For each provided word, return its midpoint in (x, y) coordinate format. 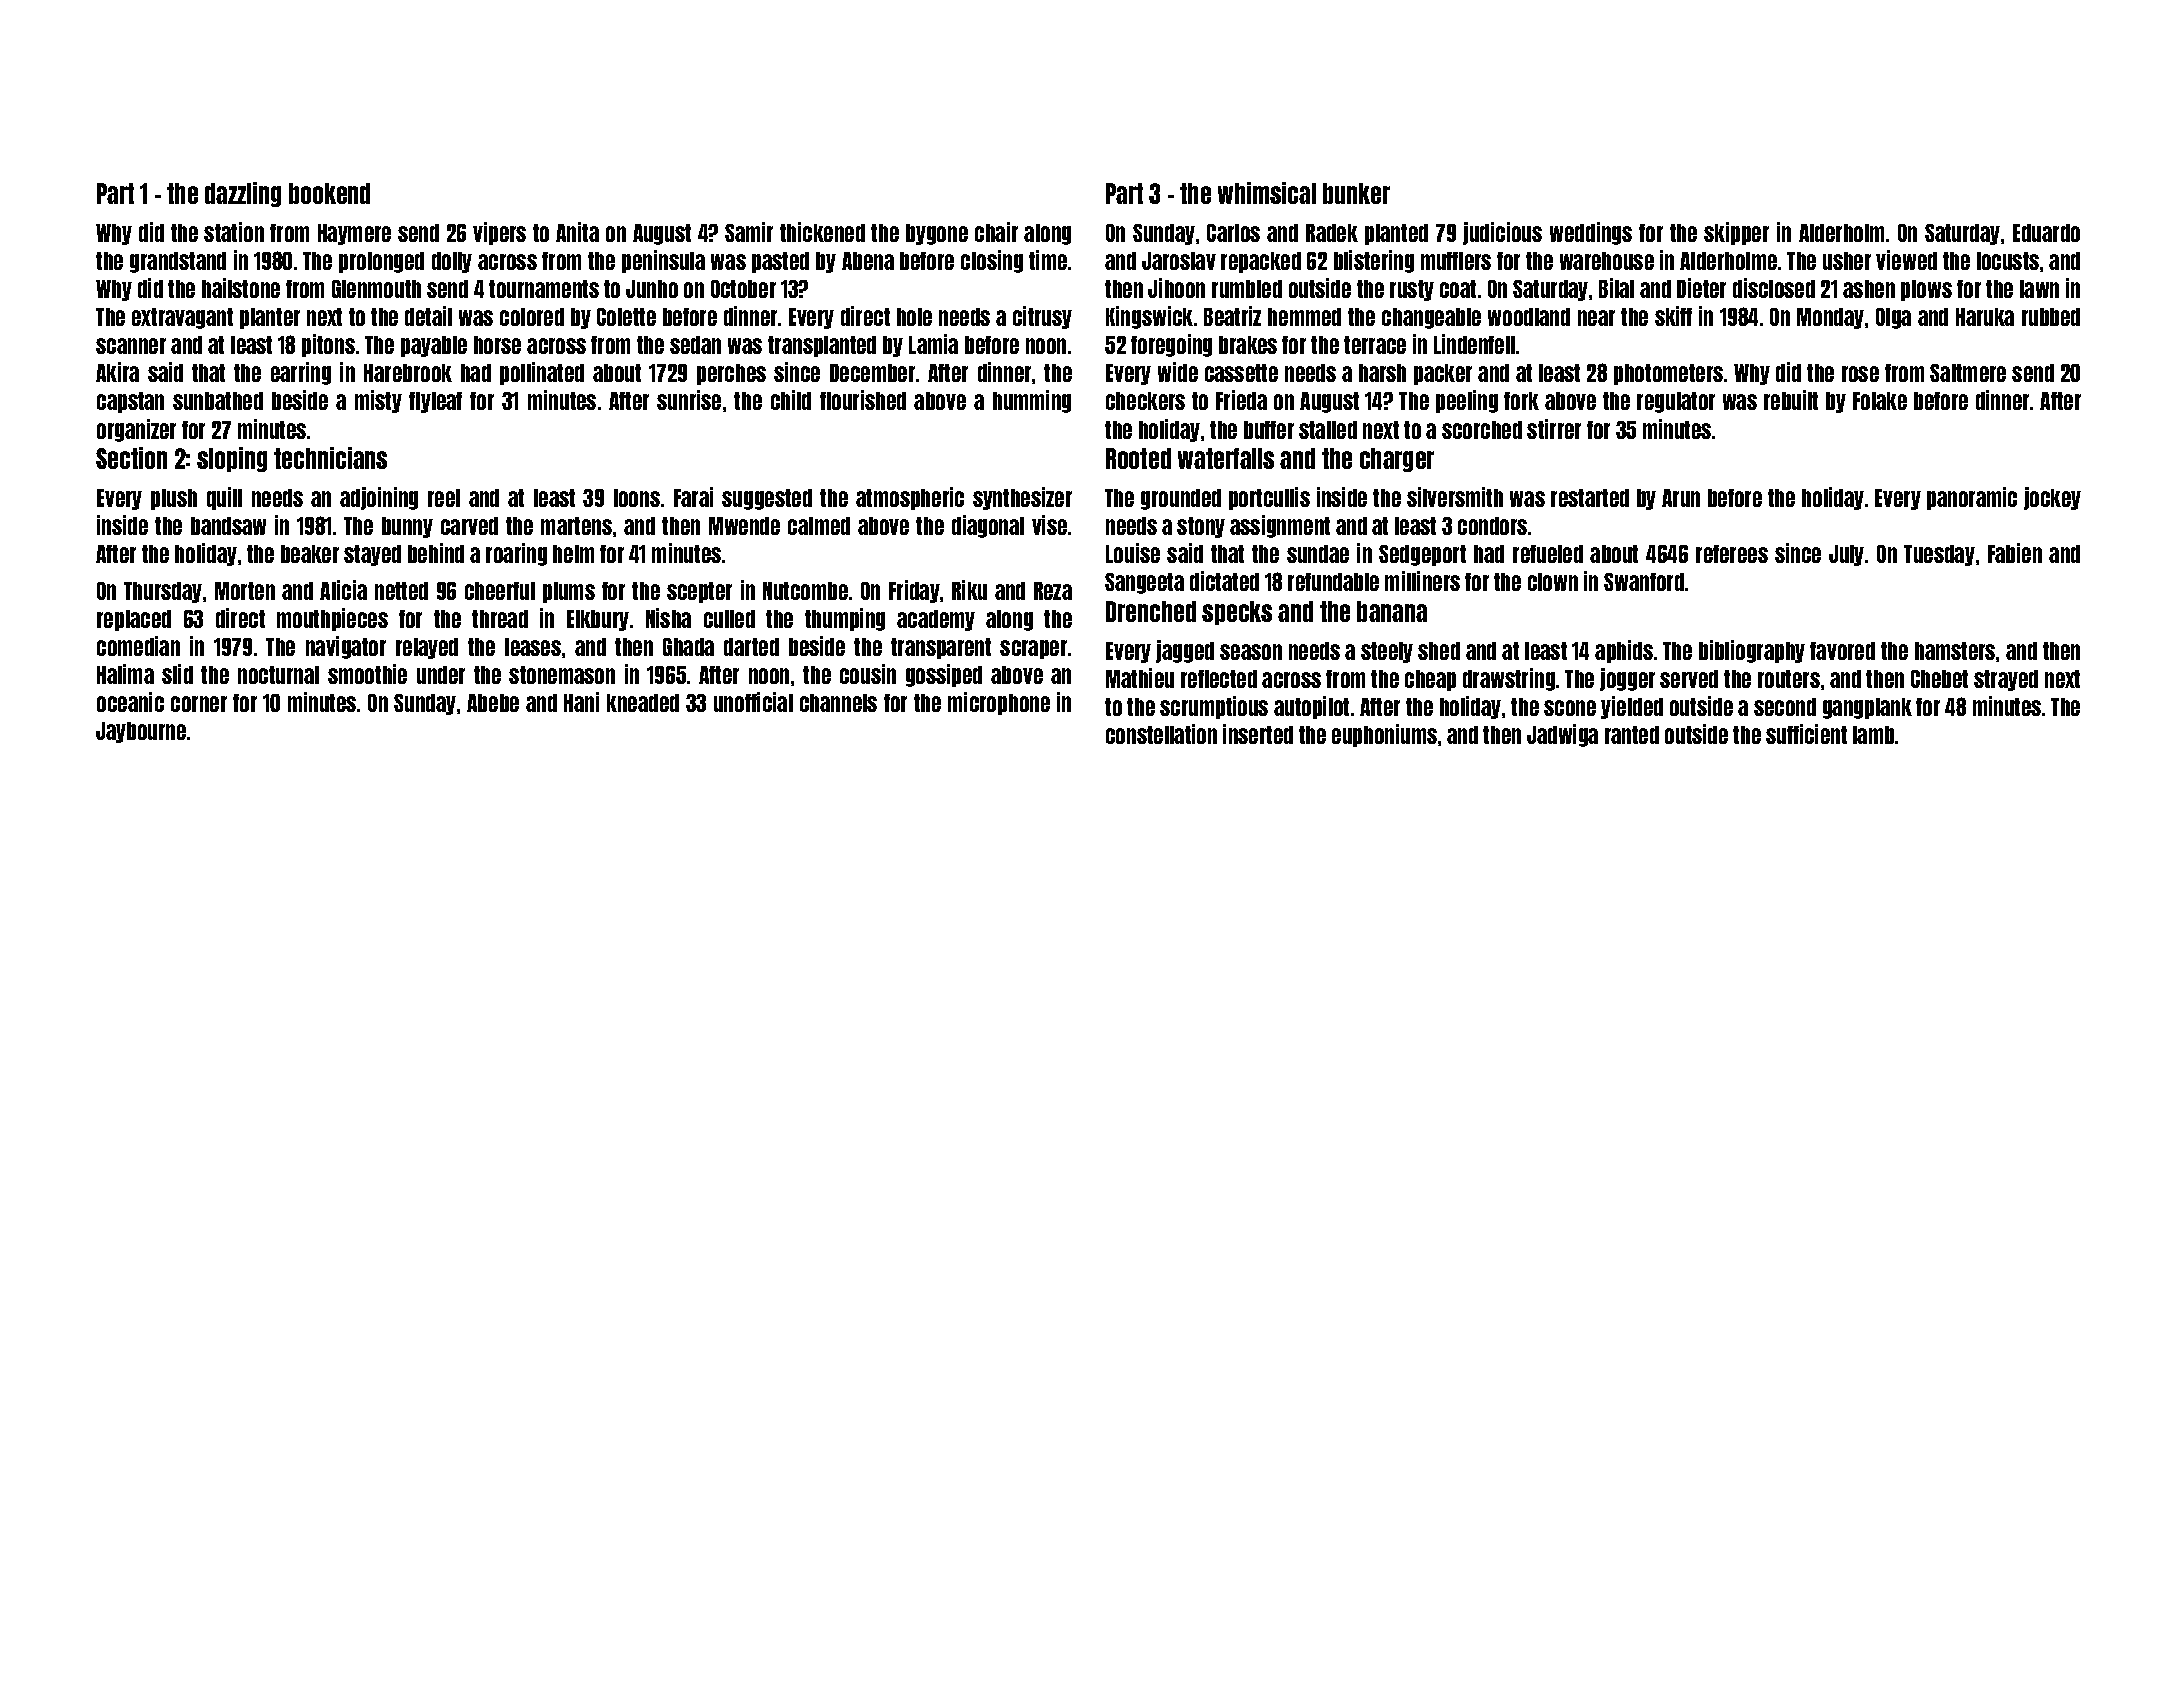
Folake (1880, 401)
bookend (329, 193)
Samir (749, 232)
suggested (767, 499)
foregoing (1171, 345)
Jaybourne (141, 732)
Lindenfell (1474, 344)
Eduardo (2046, 233)
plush (174, 499)
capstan (130, 402)
